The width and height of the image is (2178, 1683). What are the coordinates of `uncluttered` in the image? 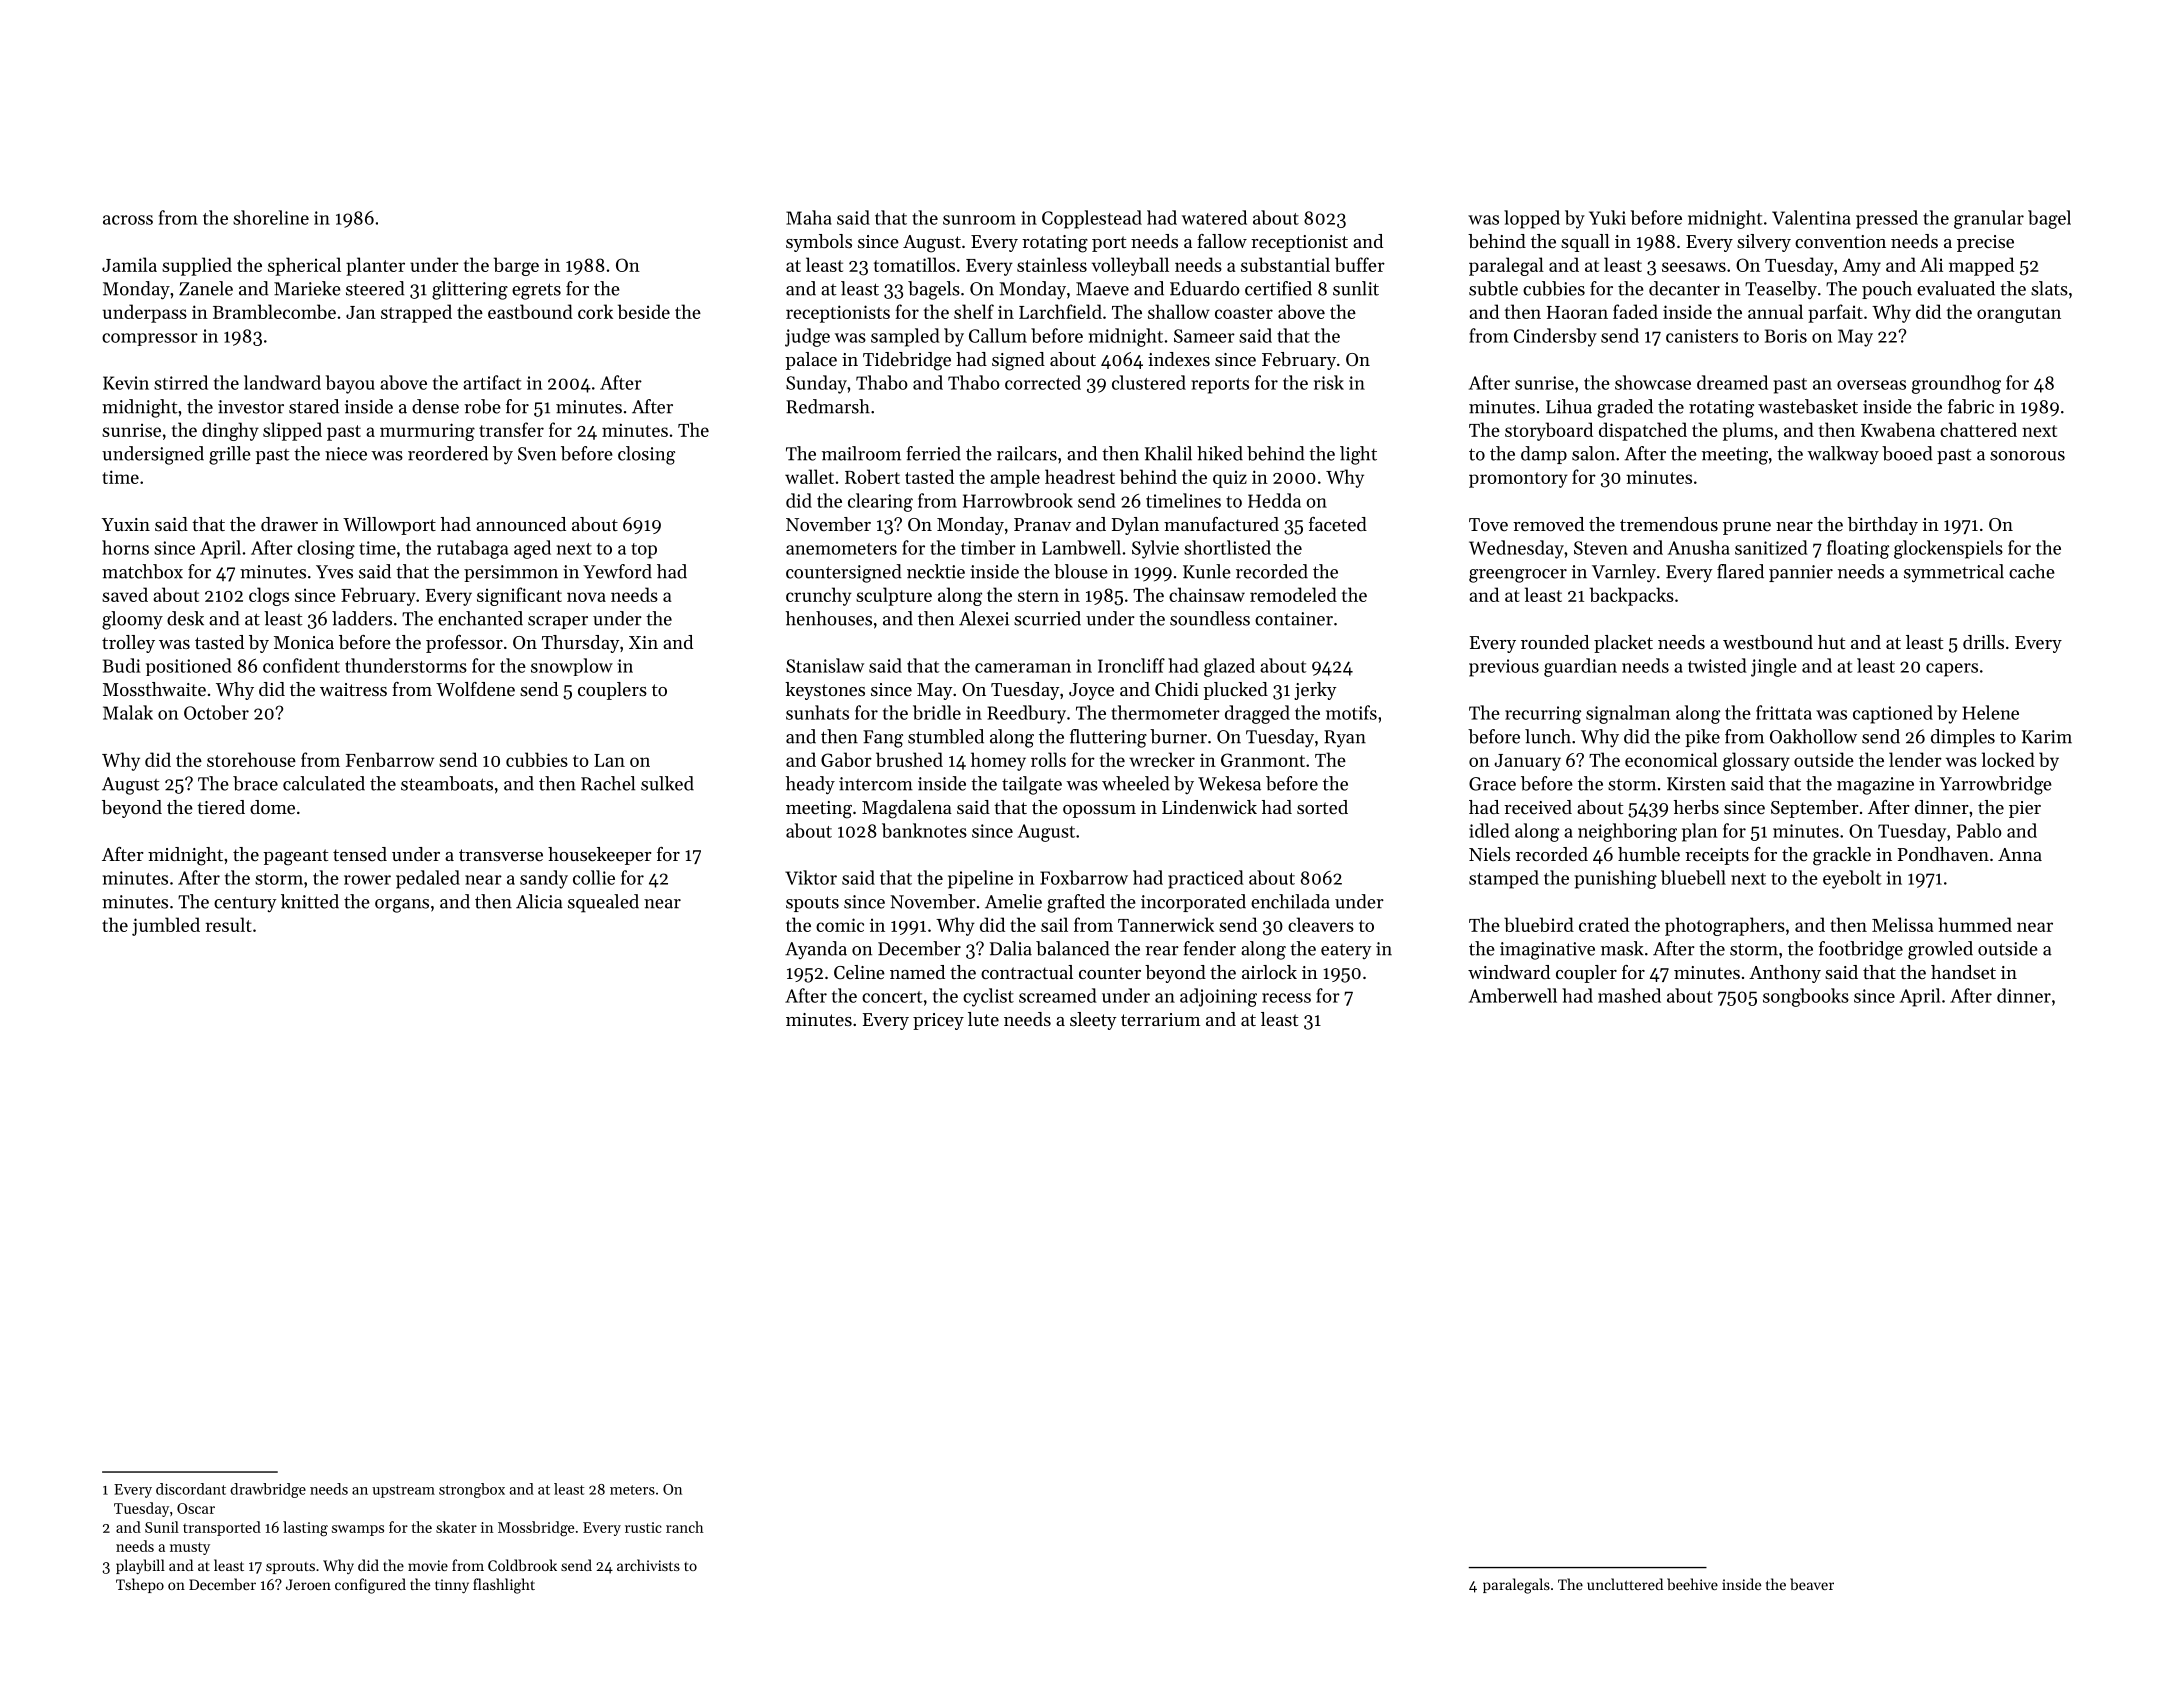 It's located at (1625, 1584).
